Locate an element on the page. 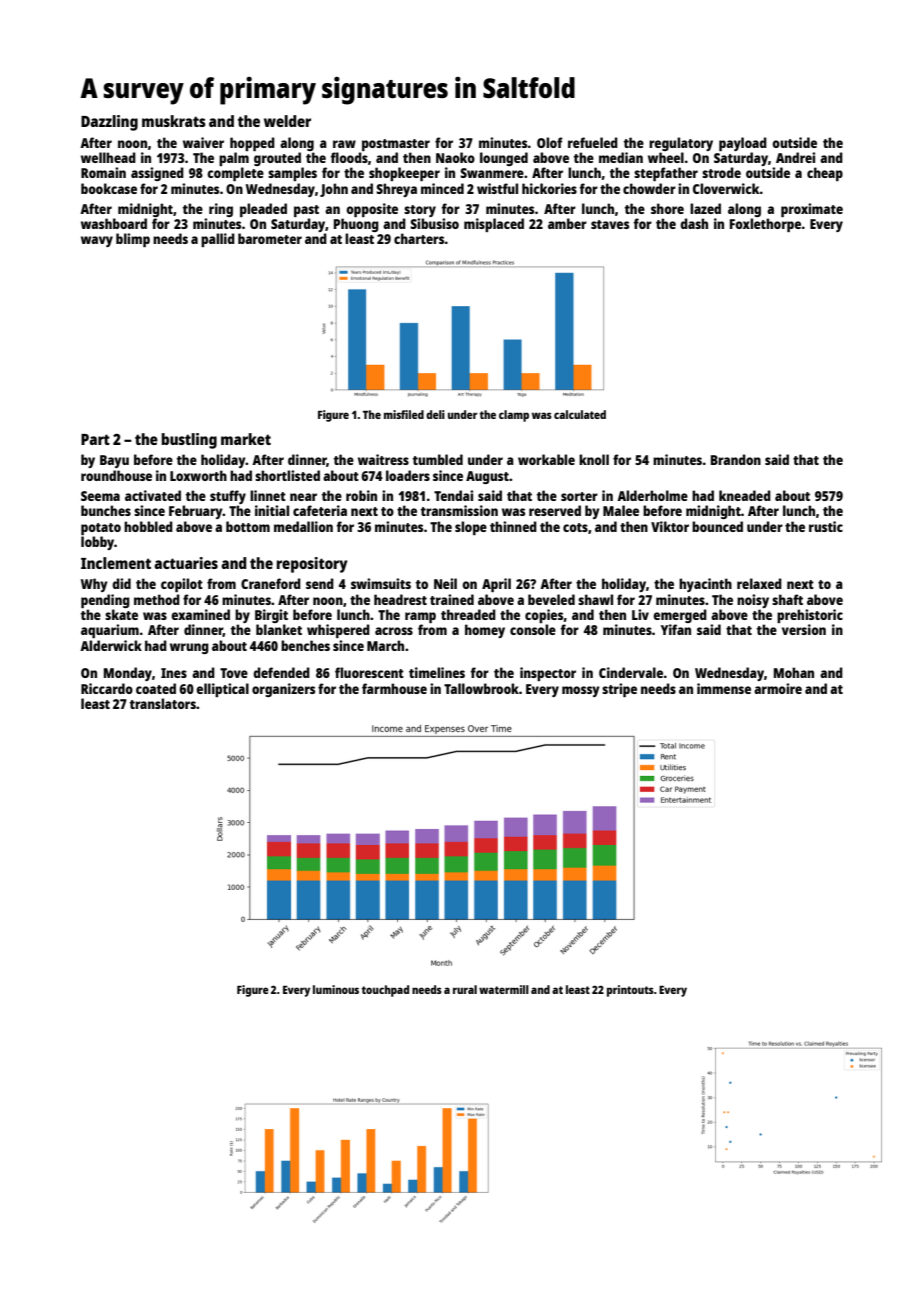  Dazzling is located at coordinates (109, 123).
